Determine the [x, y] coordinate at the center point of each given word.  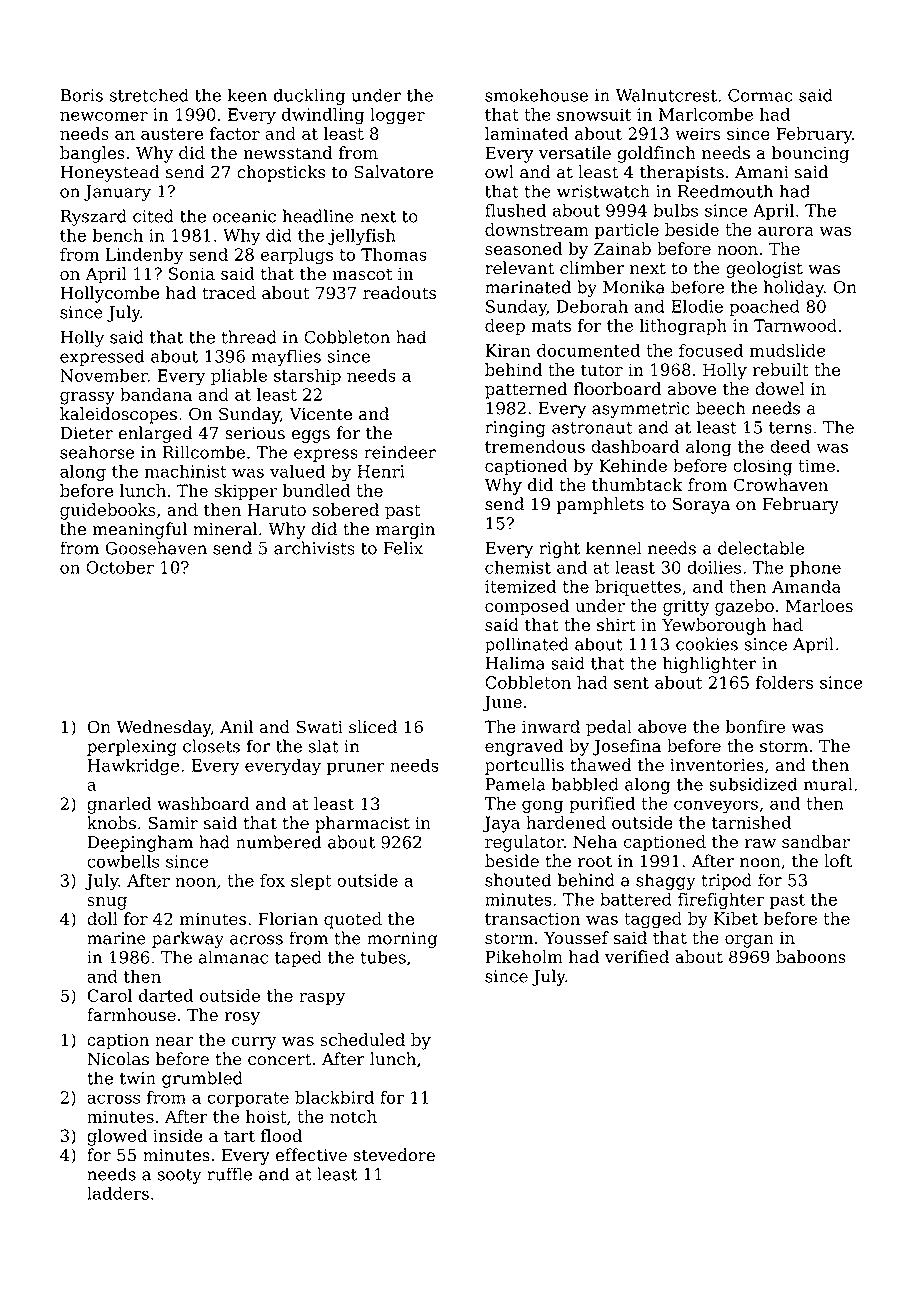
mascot [362, 274]
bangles [92, 154]
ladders [118, 1193]
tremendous [535, 446]
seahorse [97, 452]
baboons [811, 957]
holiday [794, 288]
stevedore [394, 1155]
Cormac [760, 95]
